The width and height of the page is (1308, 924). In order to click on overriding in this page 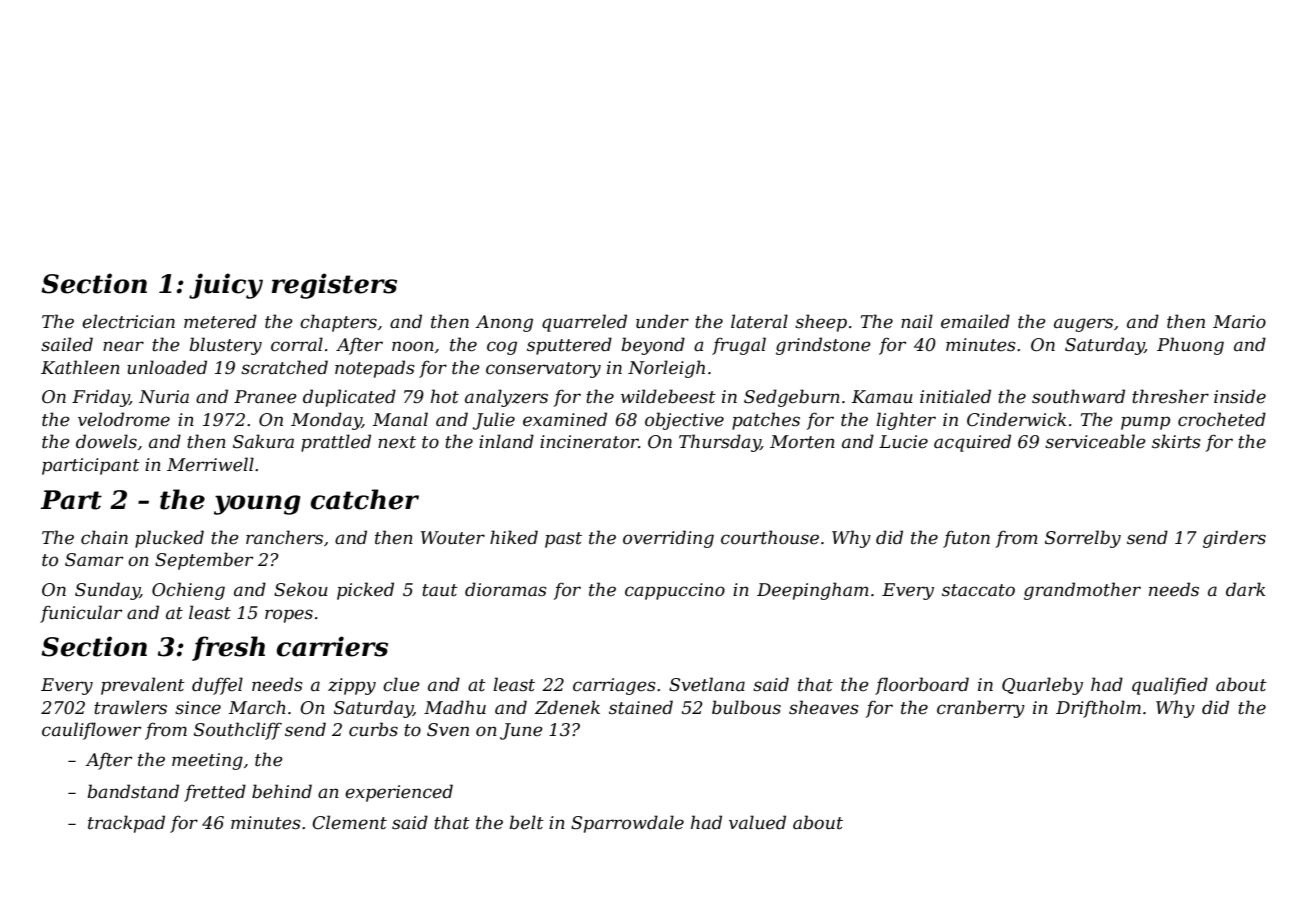, I will do `click(668, 539)`.
